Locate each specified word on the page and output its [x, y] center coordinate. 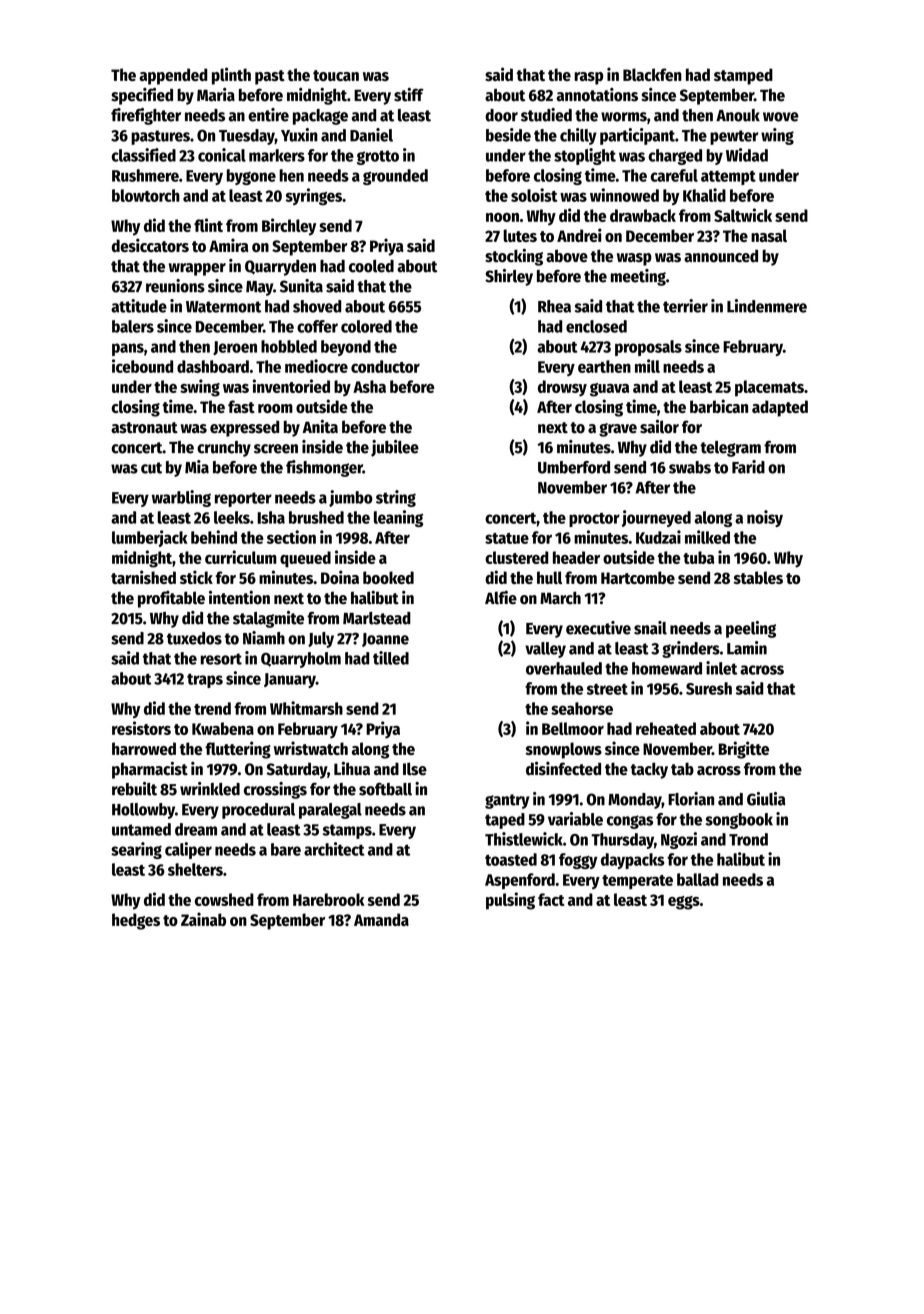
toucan [336, 75]
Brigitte [744, 750]
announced [721, 256]
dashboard [213, 366]
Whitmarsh [306, 708]
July [321, 640]
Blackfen [652, 74]
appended [173, 76]
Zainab [203, 919]
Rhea [554, 306]
